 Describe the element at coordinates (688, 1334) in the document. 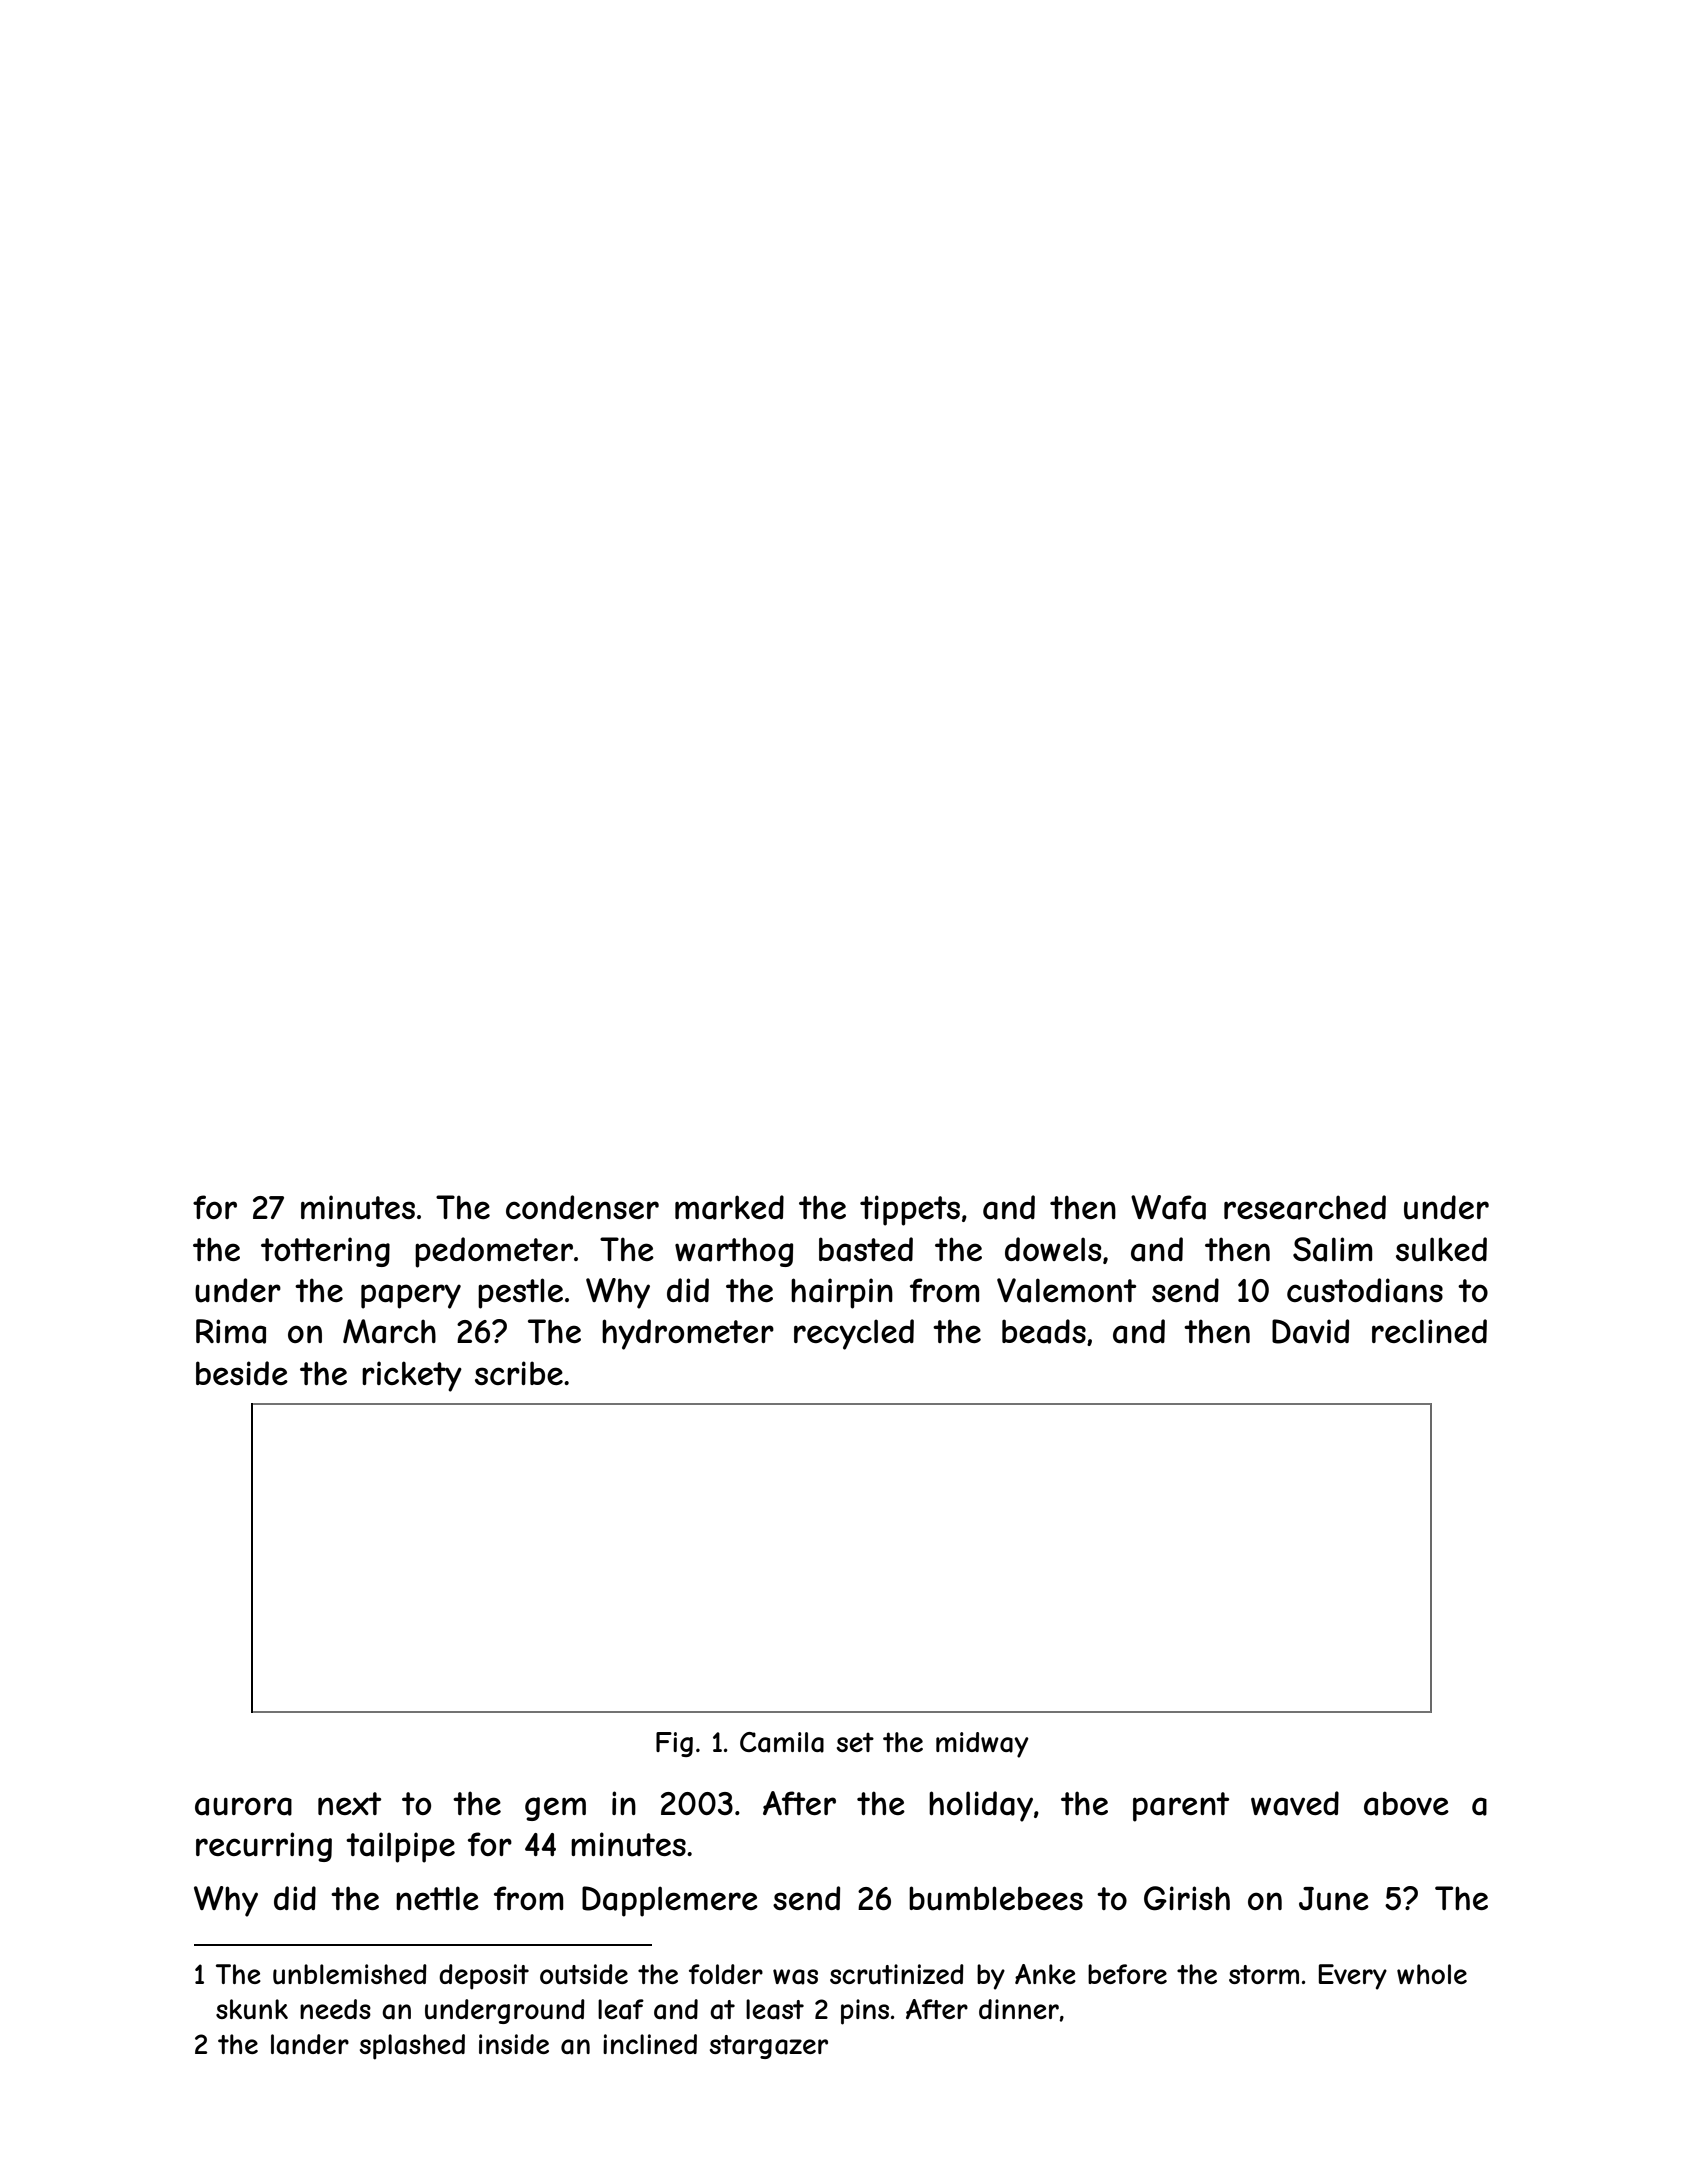

I see `hydrometer` at that location.
